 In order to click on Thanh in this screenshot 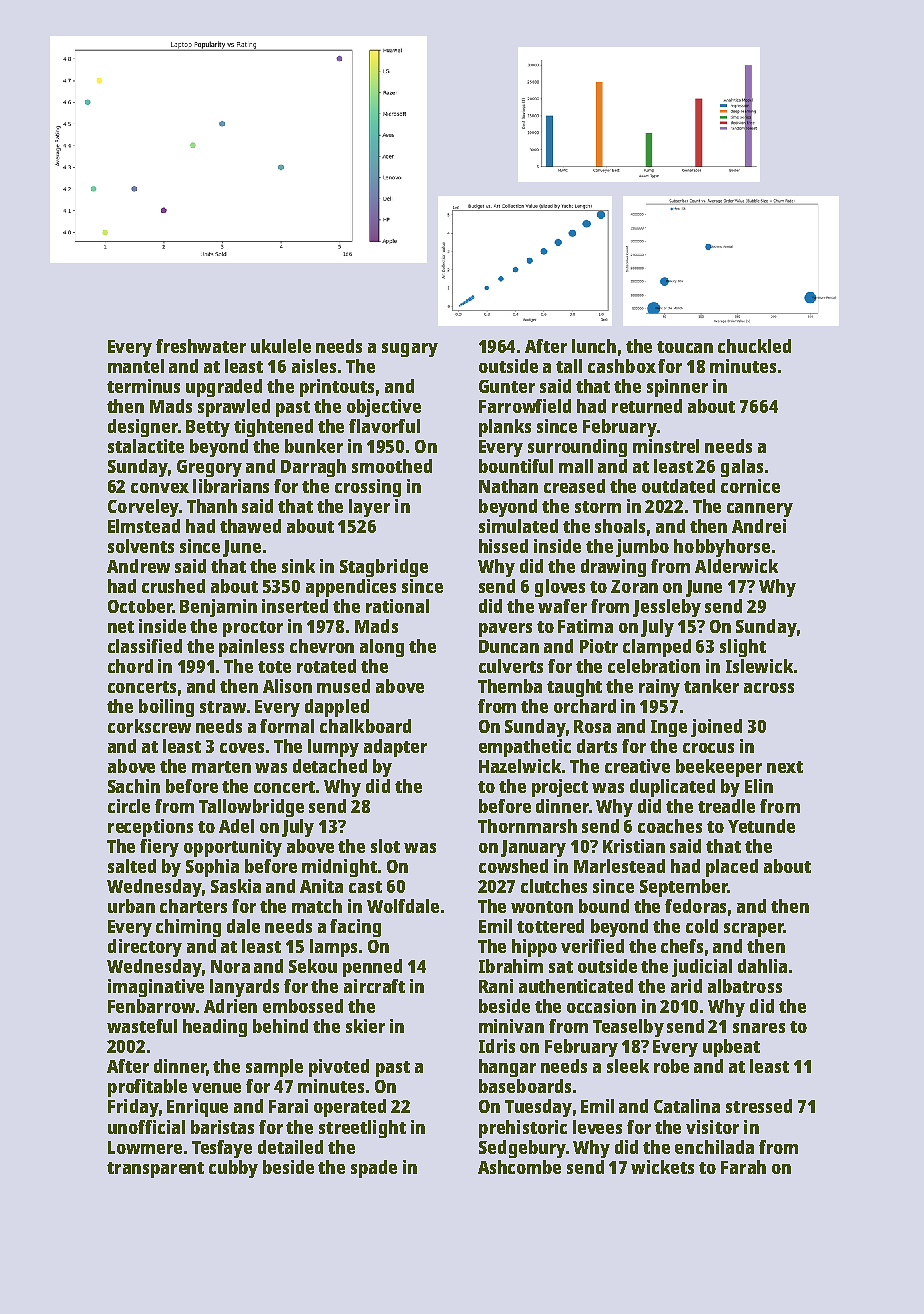, I will do `click(212, 506)`.
